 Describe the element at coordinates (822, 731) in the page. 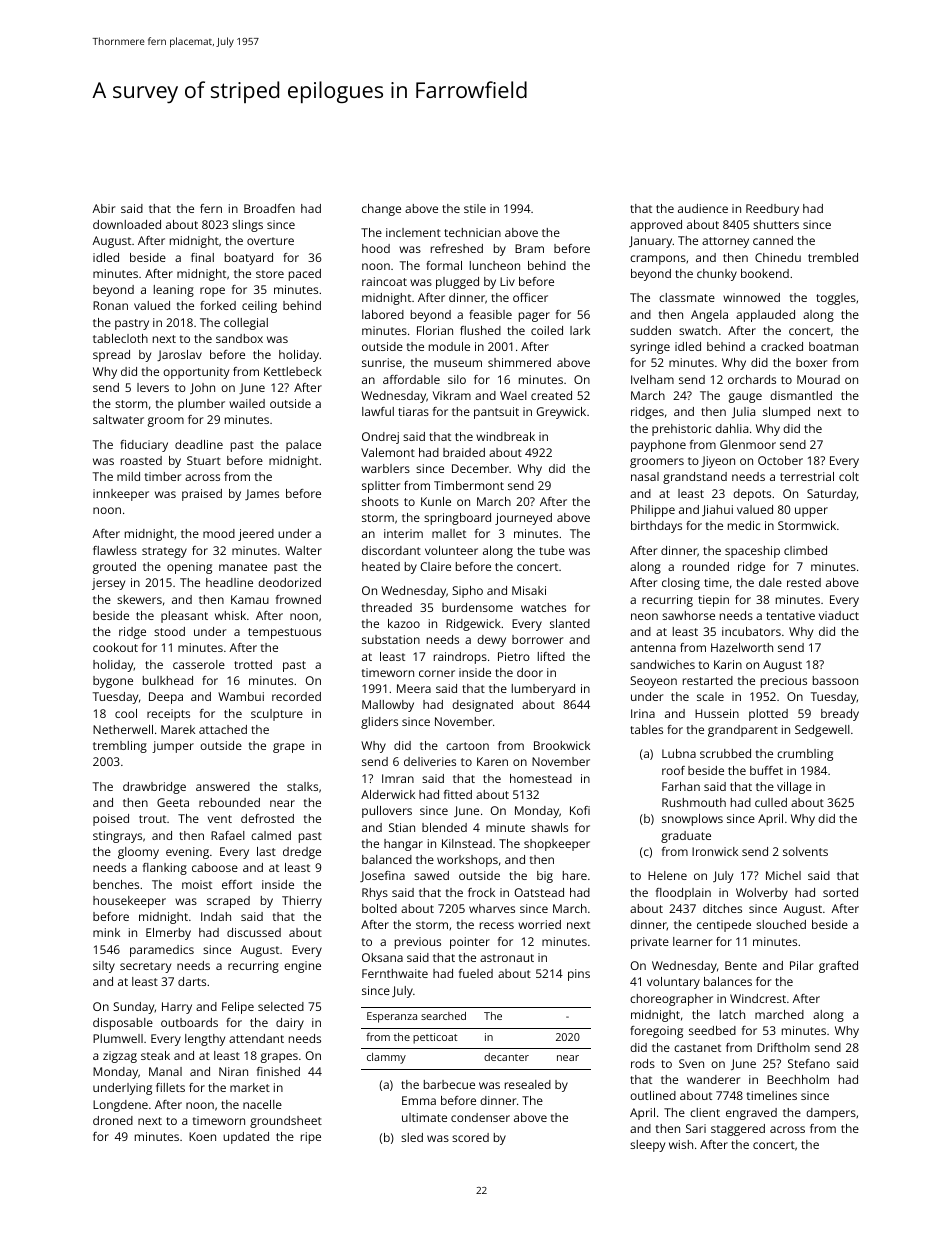

I see `Sedgewell` at that location.
